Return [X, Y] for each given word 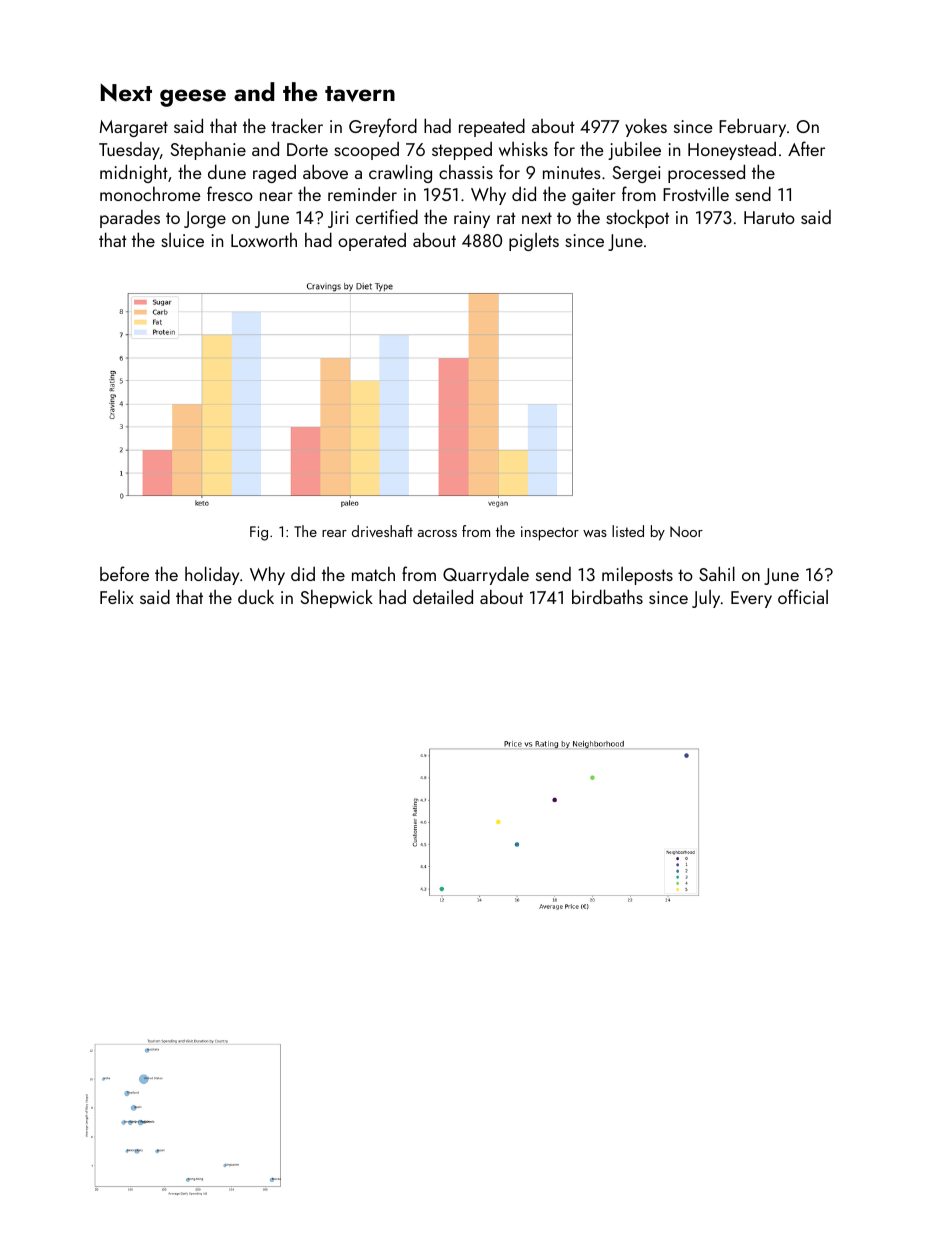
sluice [182, 240]
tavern [360, 94]
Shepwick [337, 598]
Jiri [338, 219]
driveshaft [382, 531]
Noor [686, 531]
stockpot [637, 218]
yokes [646, 128]
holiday [212, 575]
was [595, 533]
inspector [550, 533]
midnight [134, 173]
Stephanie [208, 151]
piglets [534, 242]
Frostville [696, 193]
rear [334, 533]
